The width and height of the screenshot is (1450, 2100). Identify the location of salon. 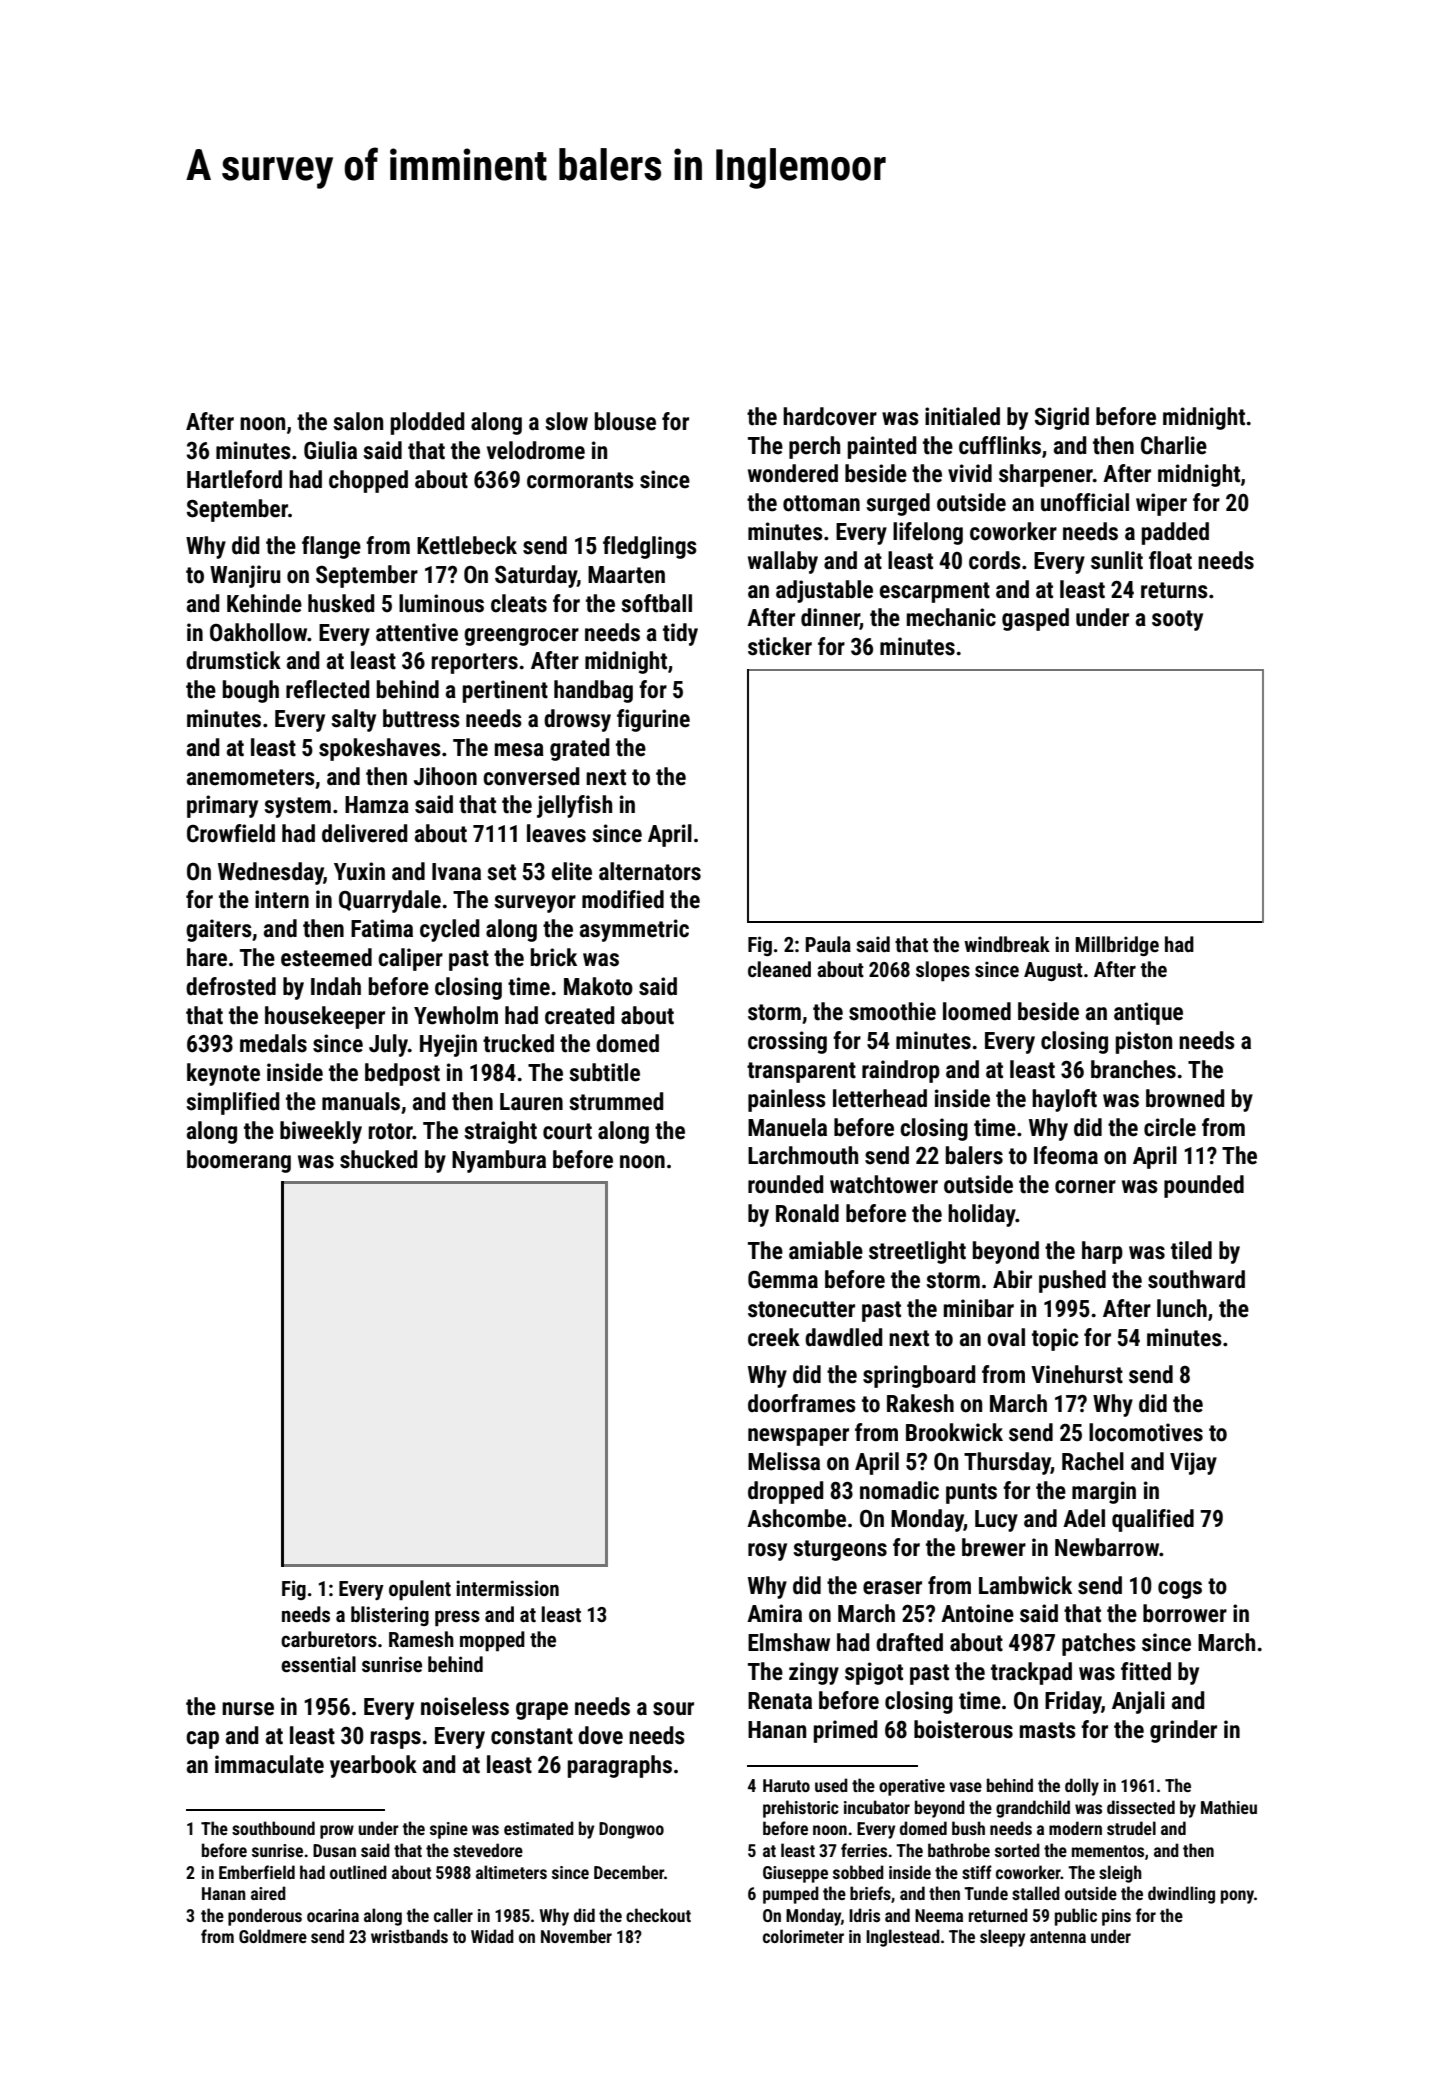
(358, 421).
